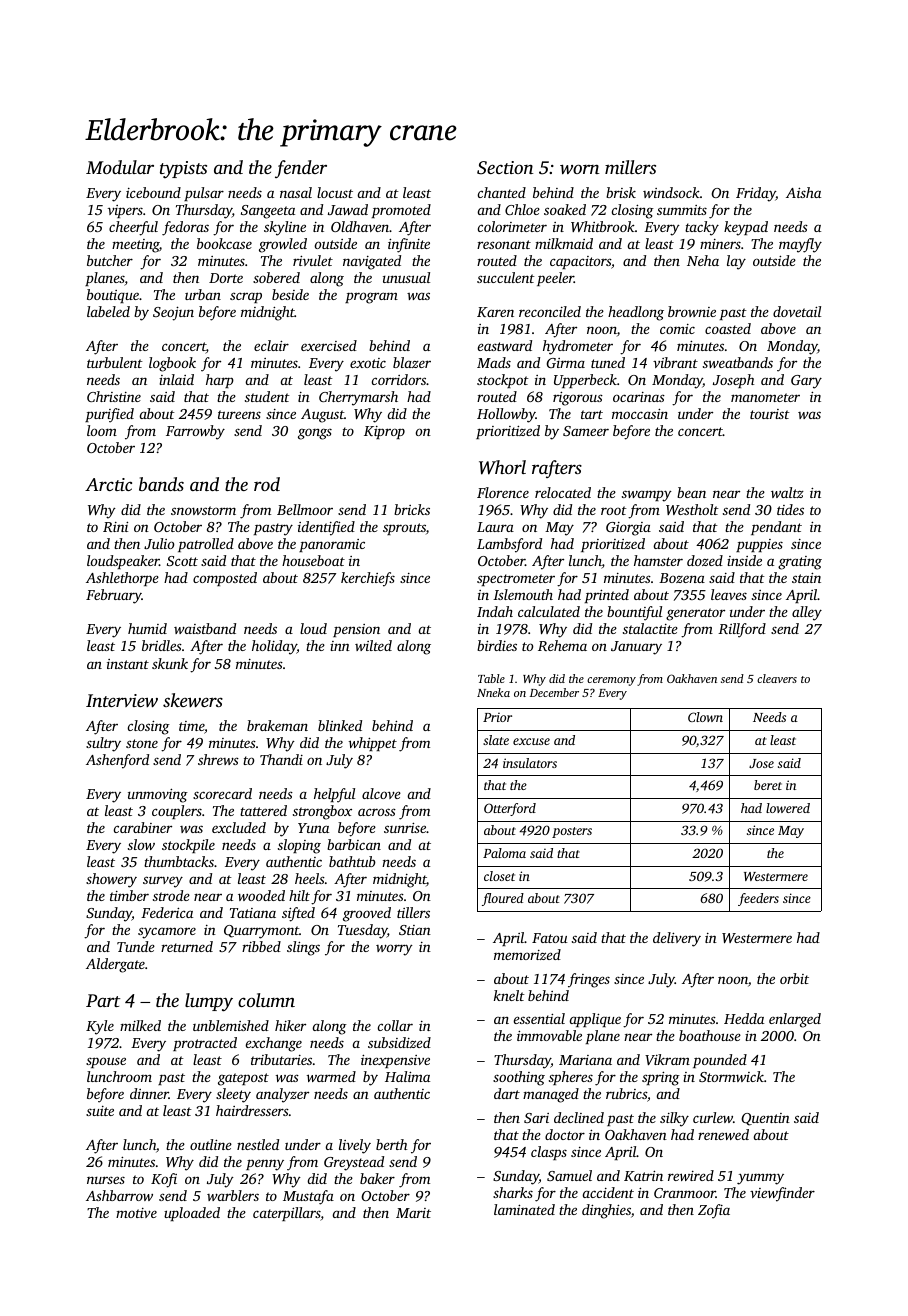 This screenshot has width=908, height=1316. I want to click on Ashlethorpe, so click(122, 579).
